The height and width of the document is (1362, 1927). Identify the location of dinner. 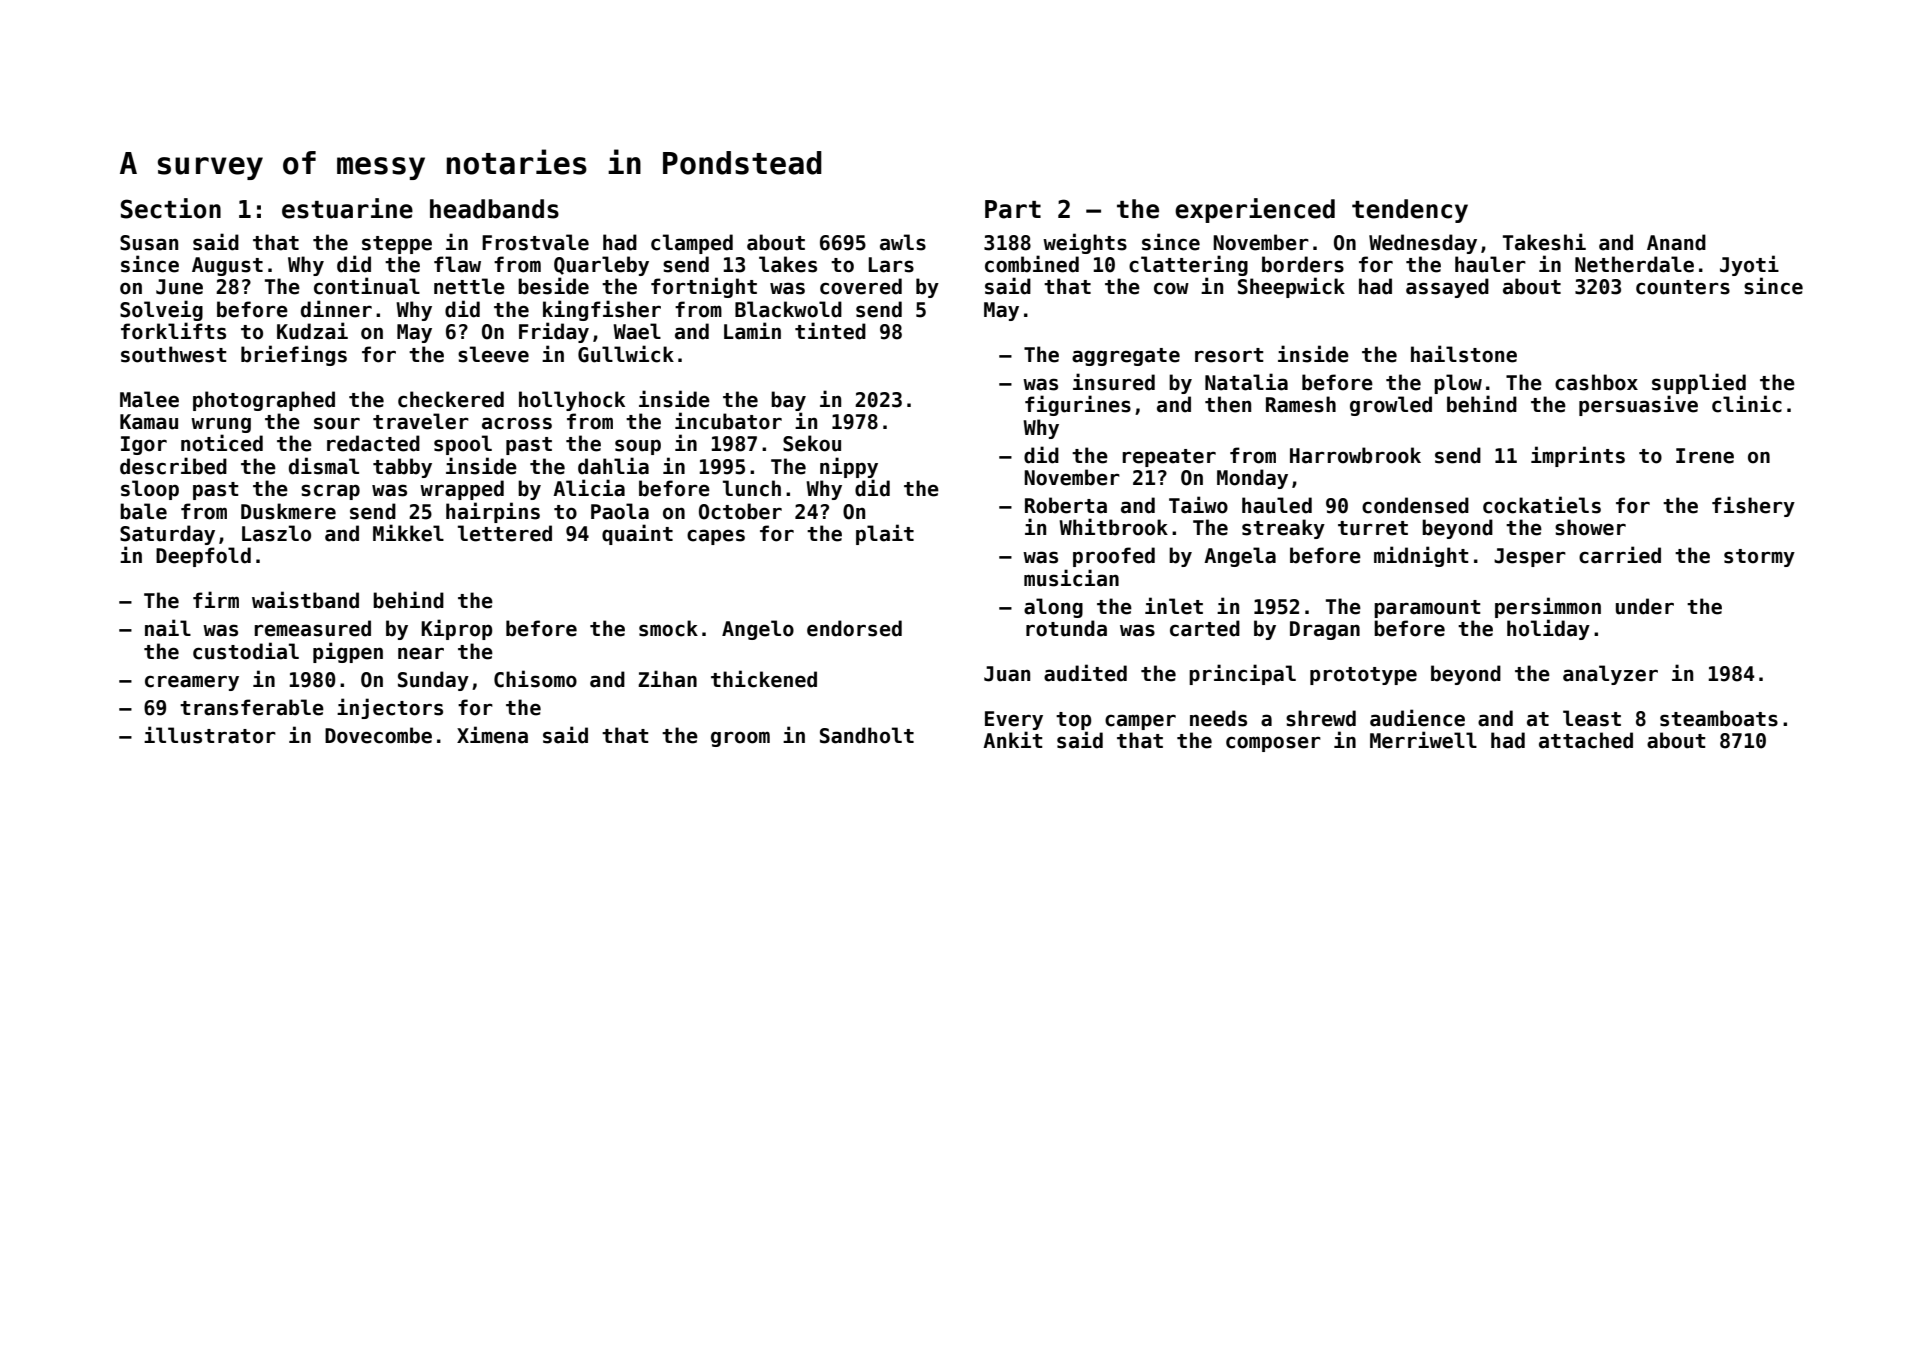
(336, 309).
